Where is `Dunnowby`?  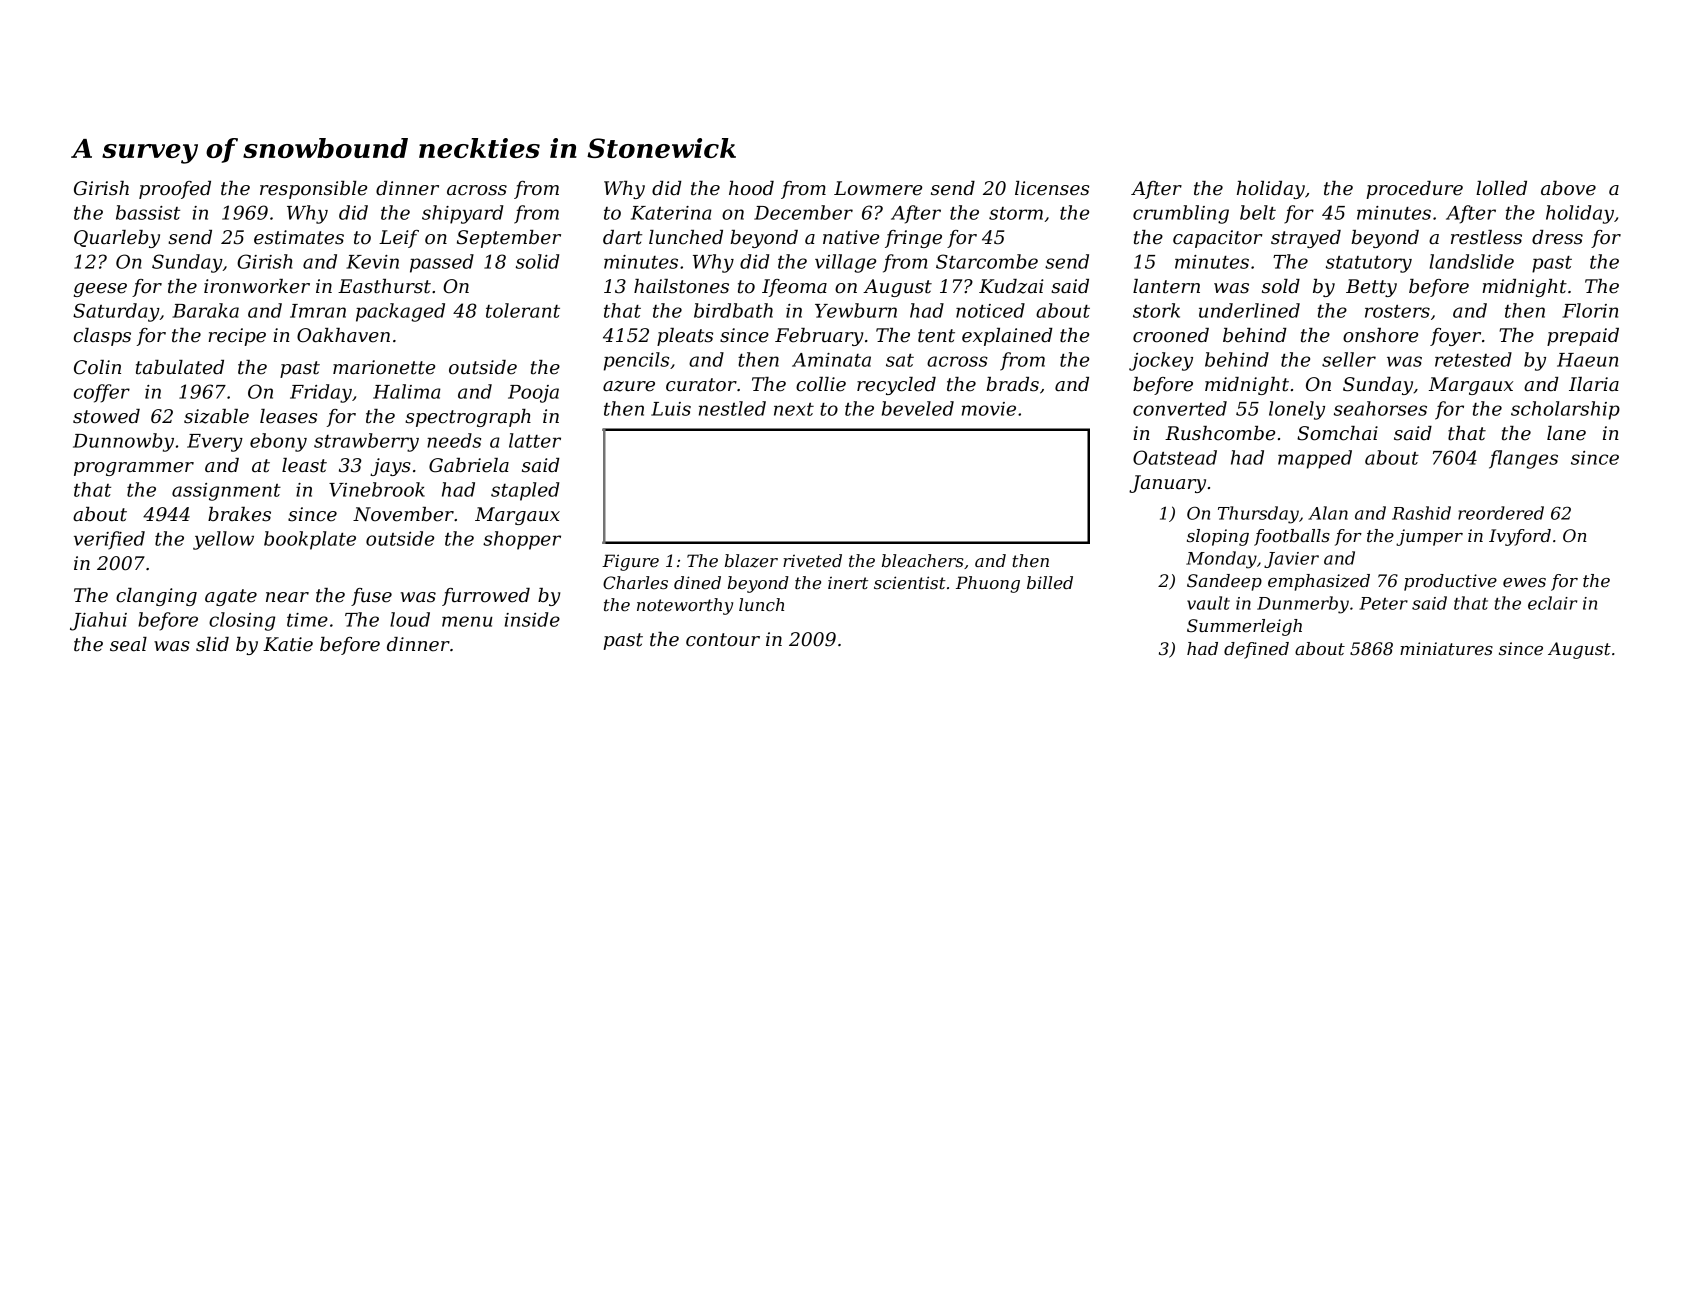
Dunnowby is located at coordinates (123, 442).
